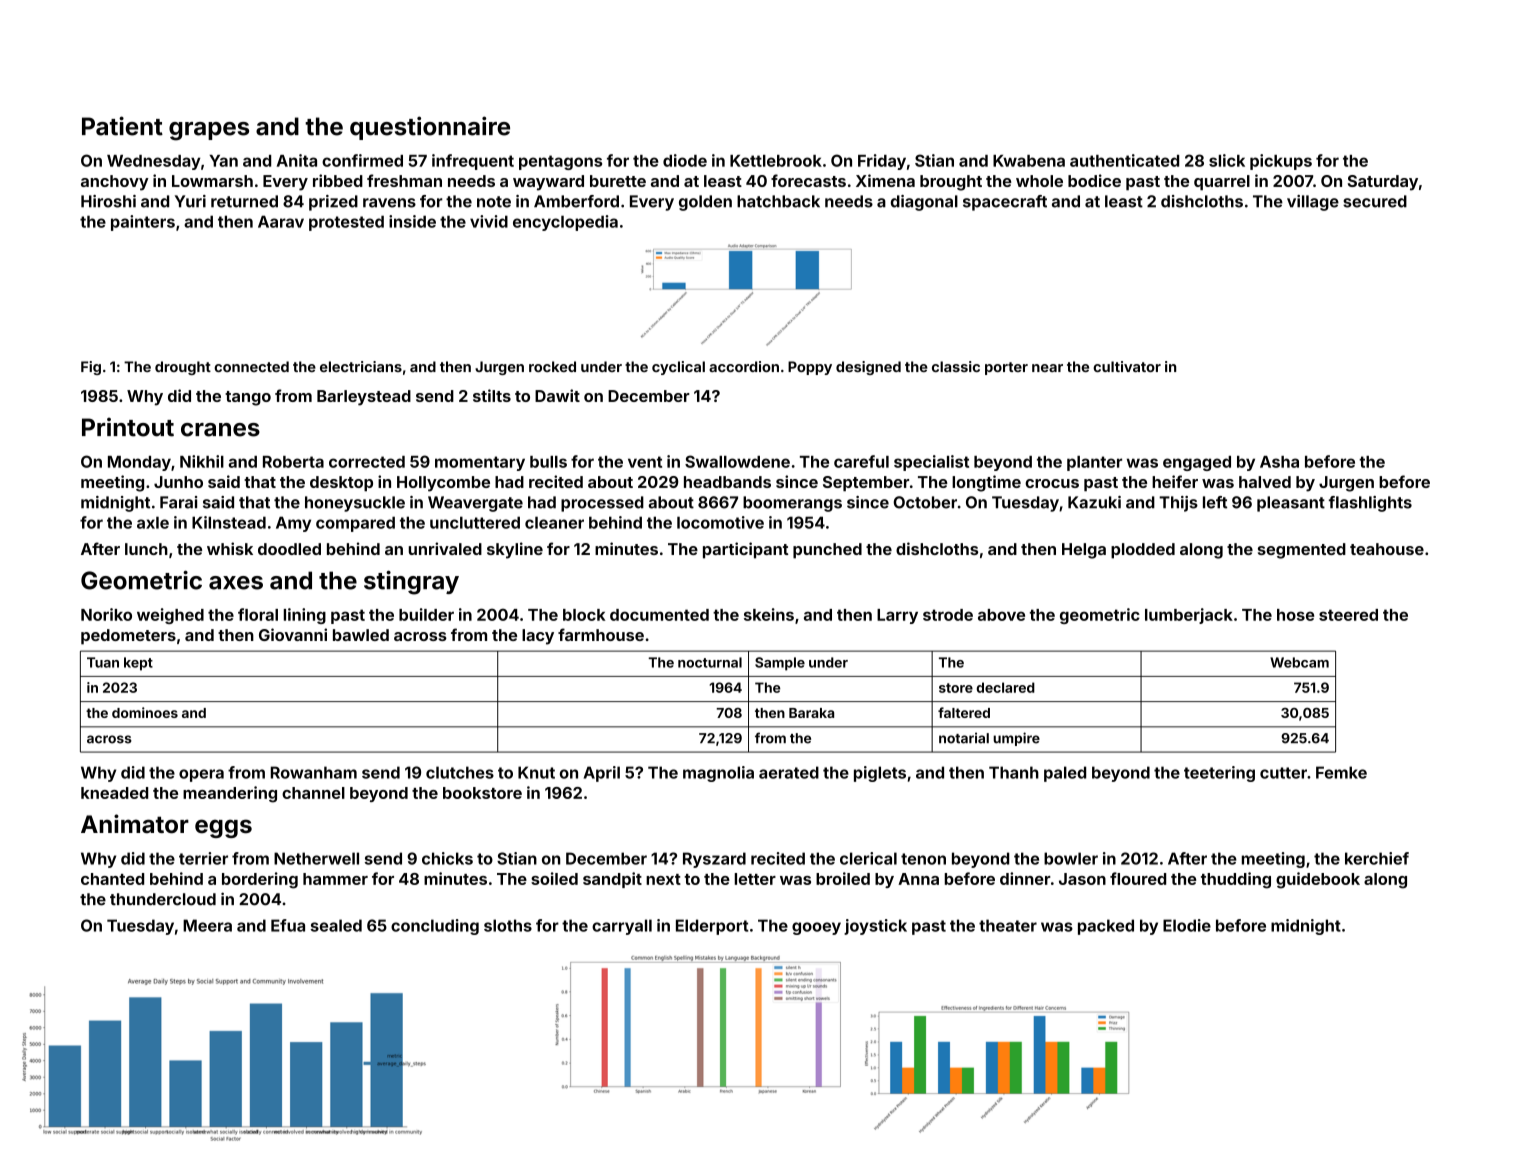 This screenshot has width=1514, height=1170. Describe the element at coordinates (1047, 368) in the screenshot. I see `near` at that location.
